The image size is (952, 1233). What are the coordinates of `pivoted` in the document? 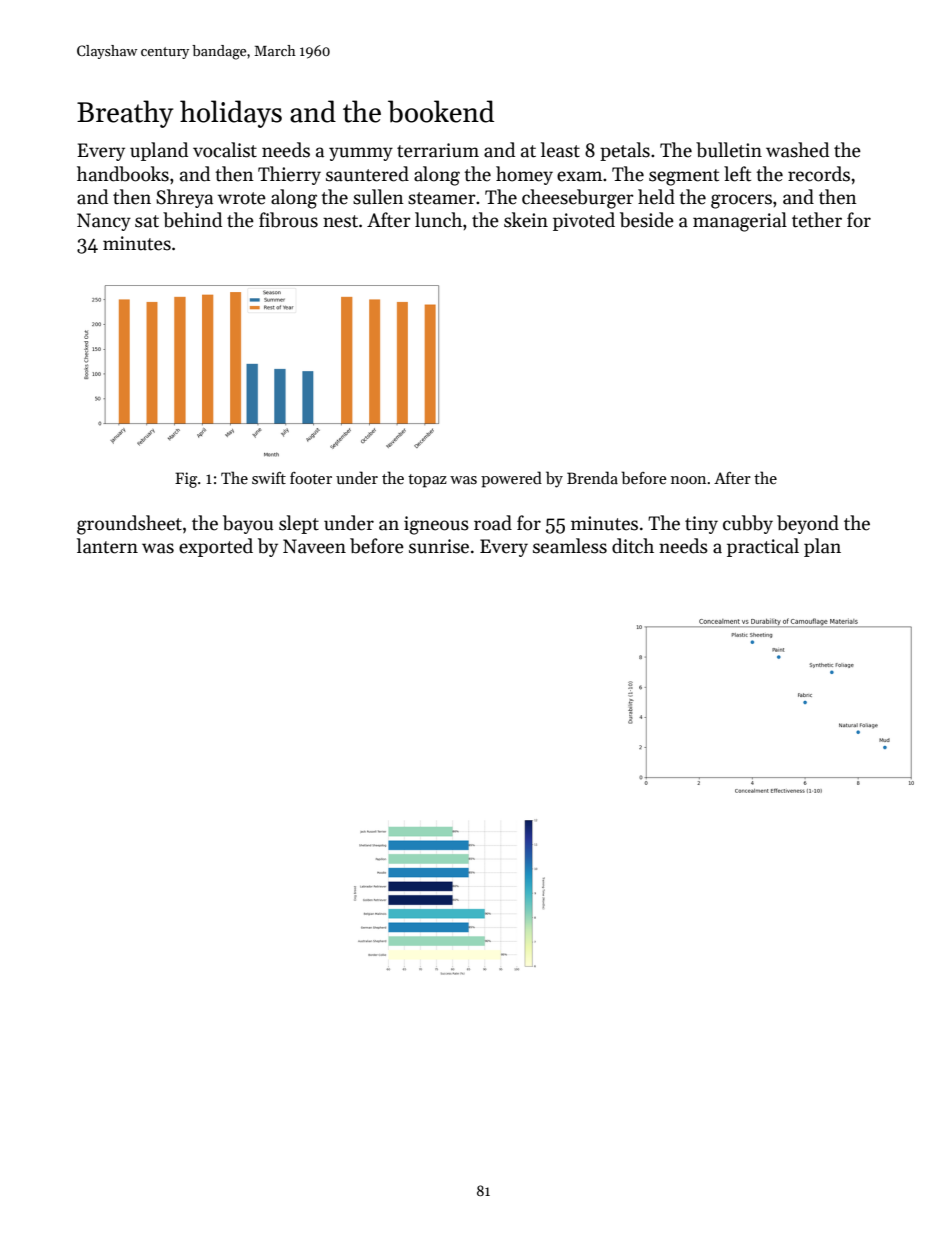 It's located at (584, 221).
